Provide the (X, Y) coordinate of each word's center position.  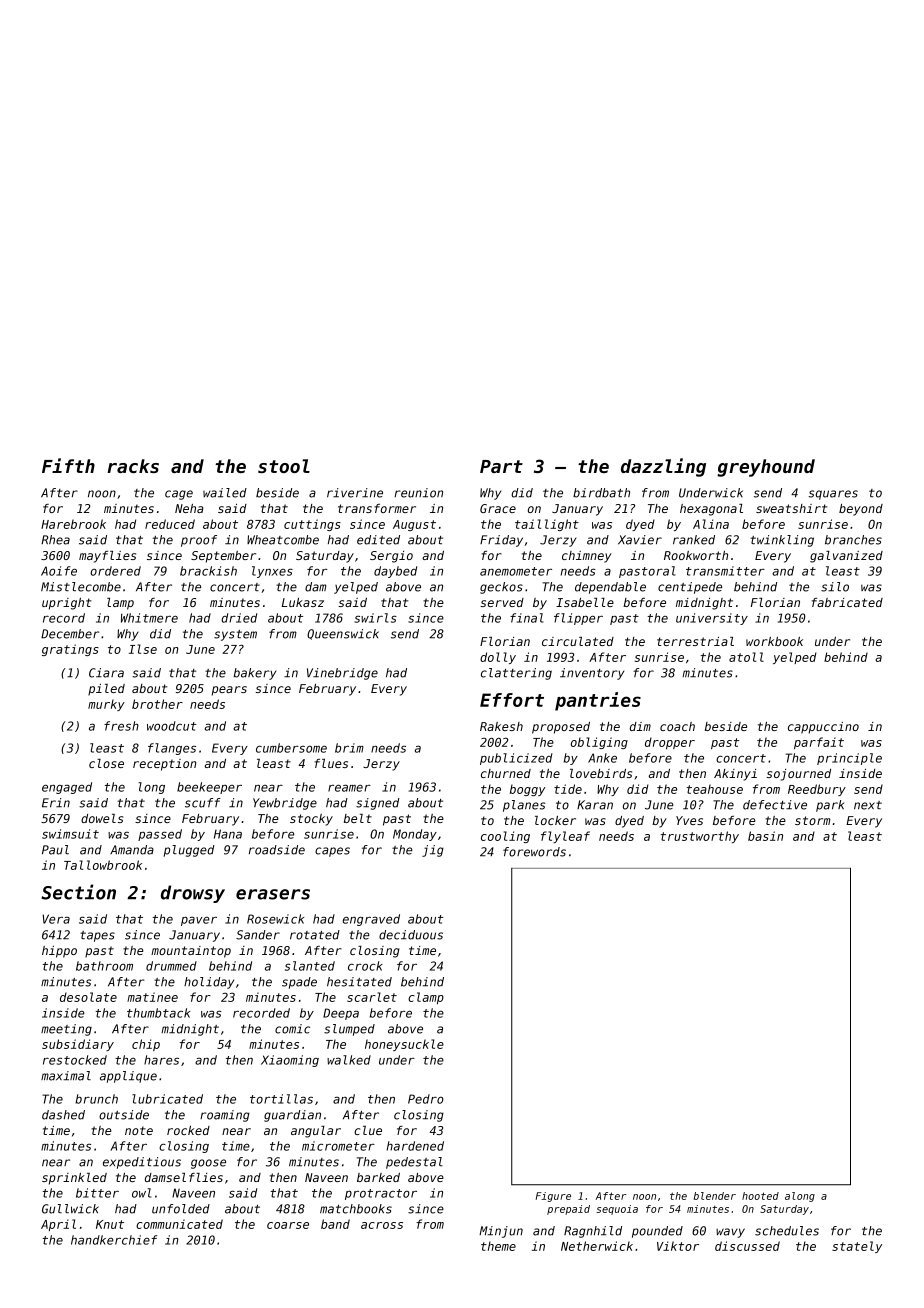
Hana (228, 834)
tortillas (281, 1099)
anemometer (516, 571)
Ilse (143, 649)
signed (378, 804)
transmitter (725, 571)
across (382, 1225)
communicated (179, 1224)
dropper (670, 743)
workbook (774, 641)
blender (715, 1196)
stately (857, 1247)
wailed (225, 493)
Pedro (426, 1099)
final (526, 618)
